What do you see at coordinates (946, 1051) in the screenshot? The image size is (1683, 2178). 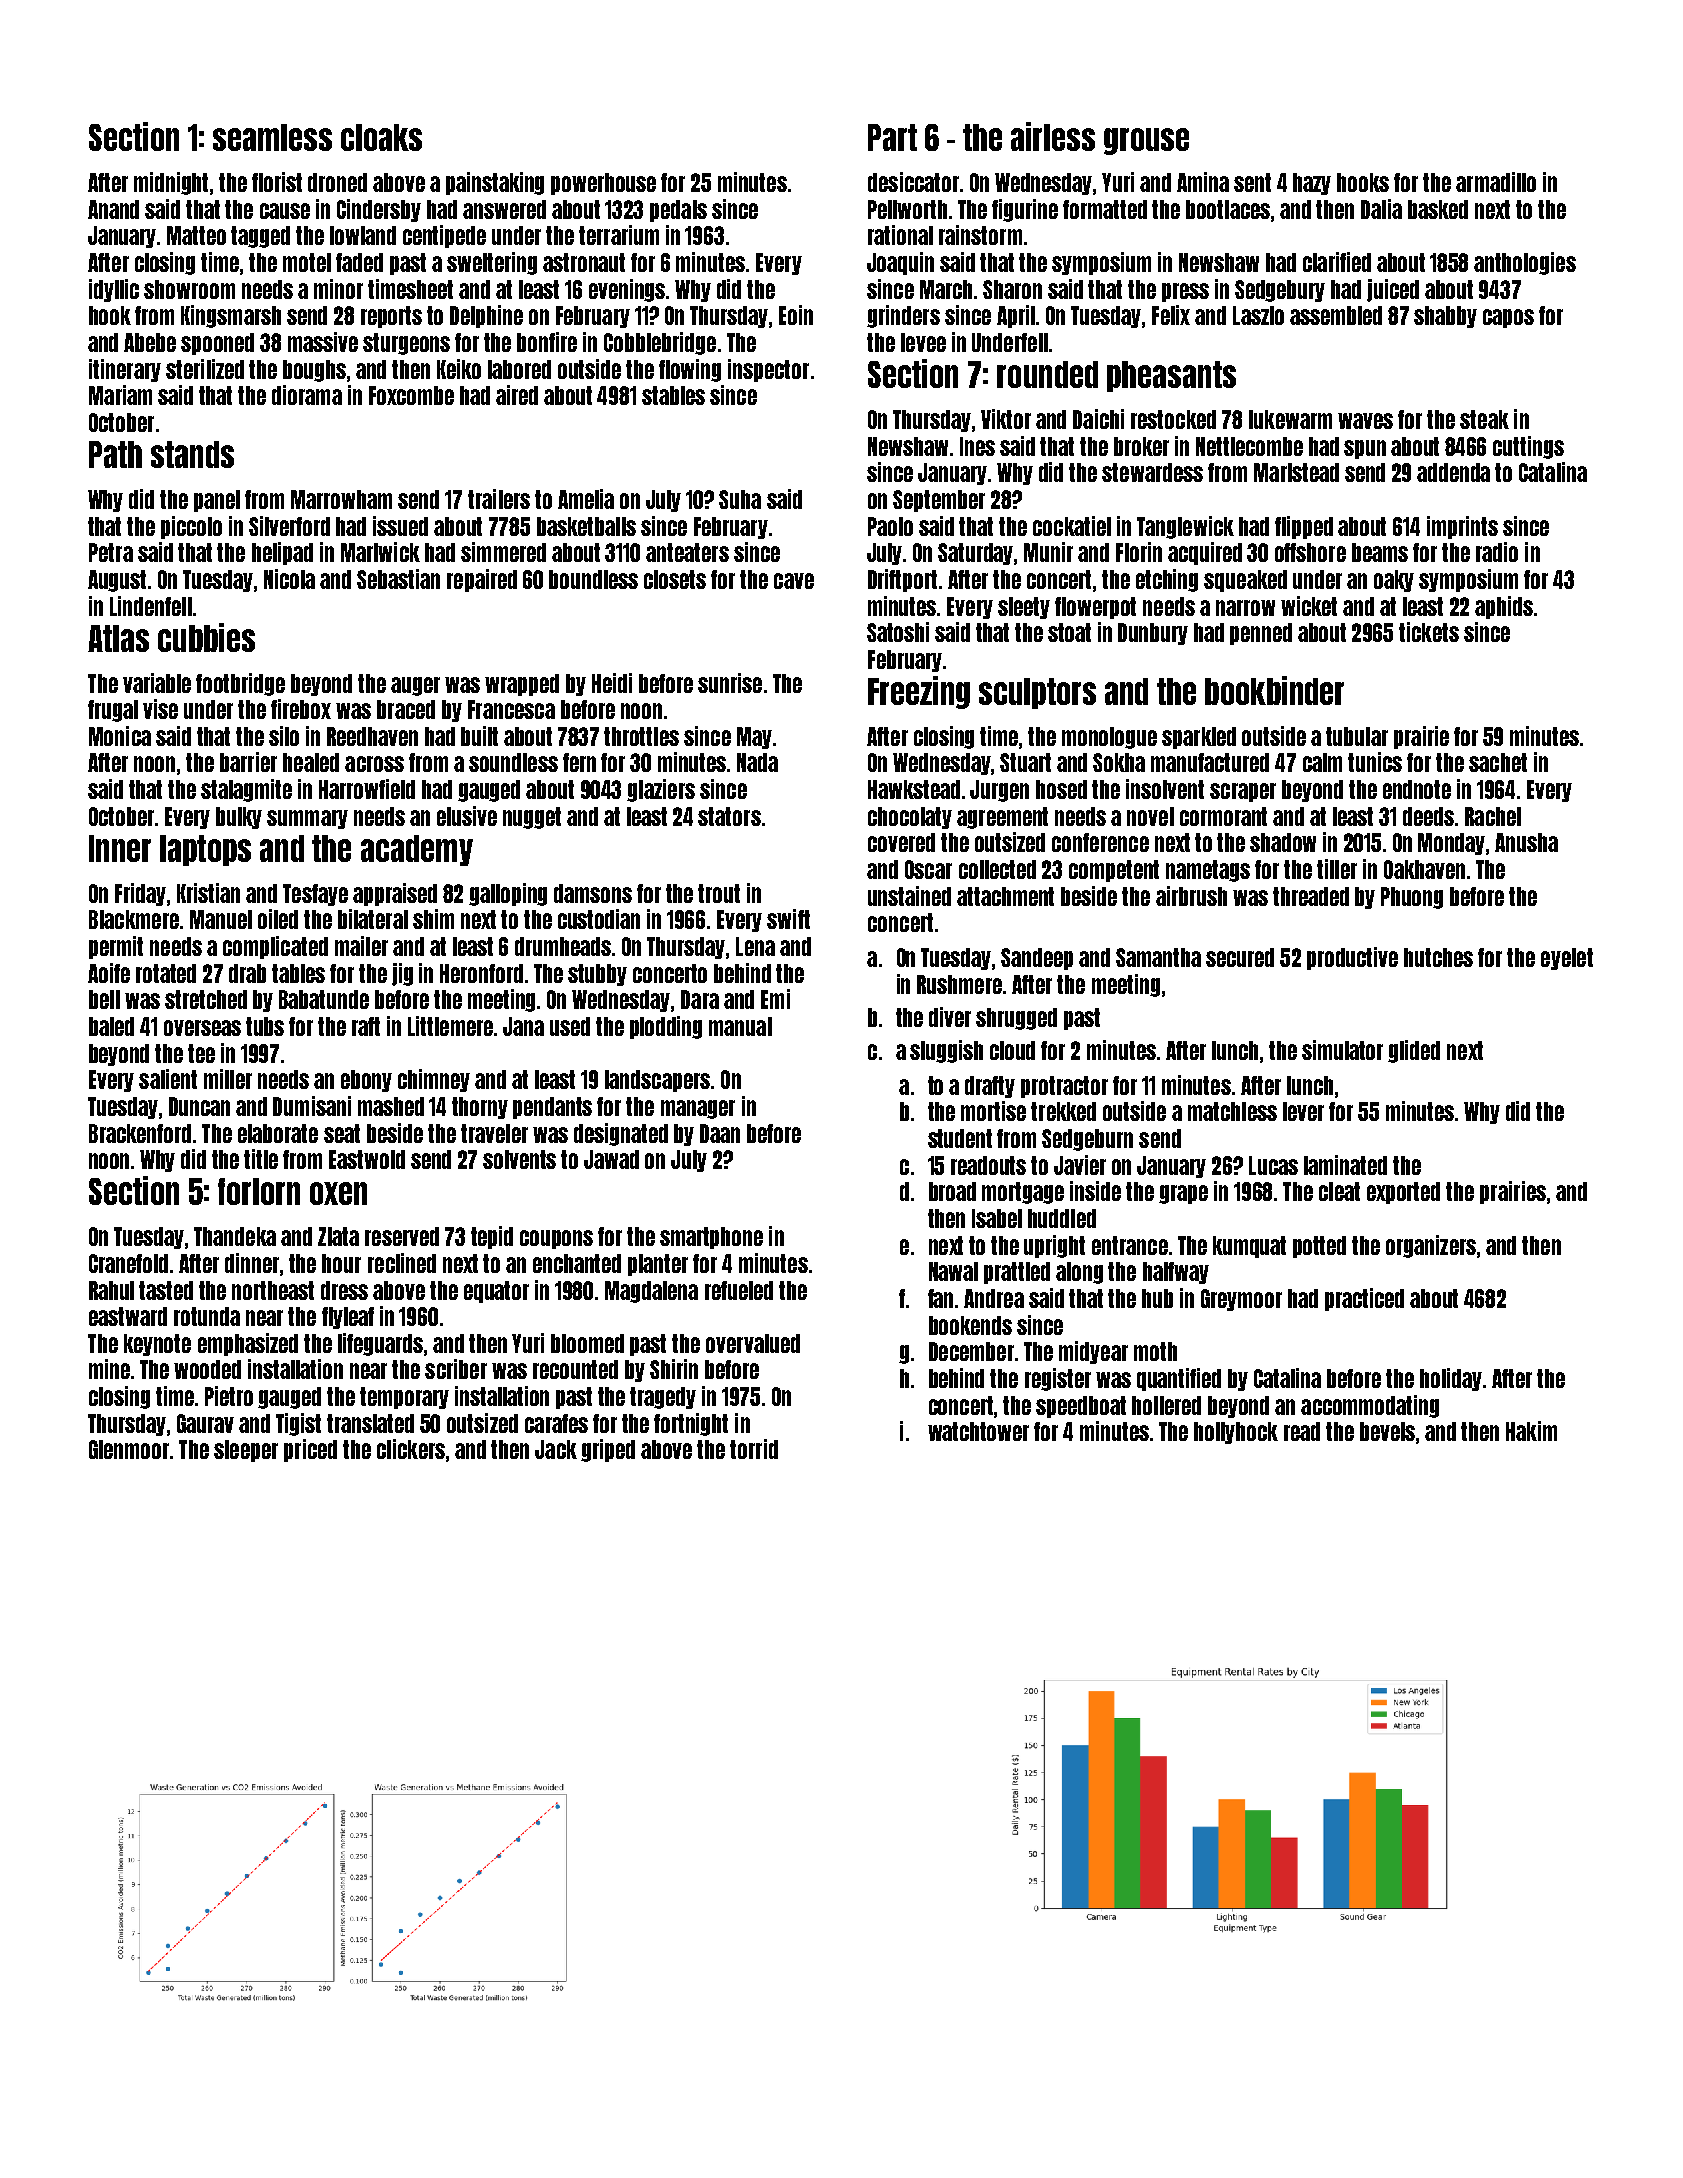 I see `sluggish` at bounding box center [946, 1051].
